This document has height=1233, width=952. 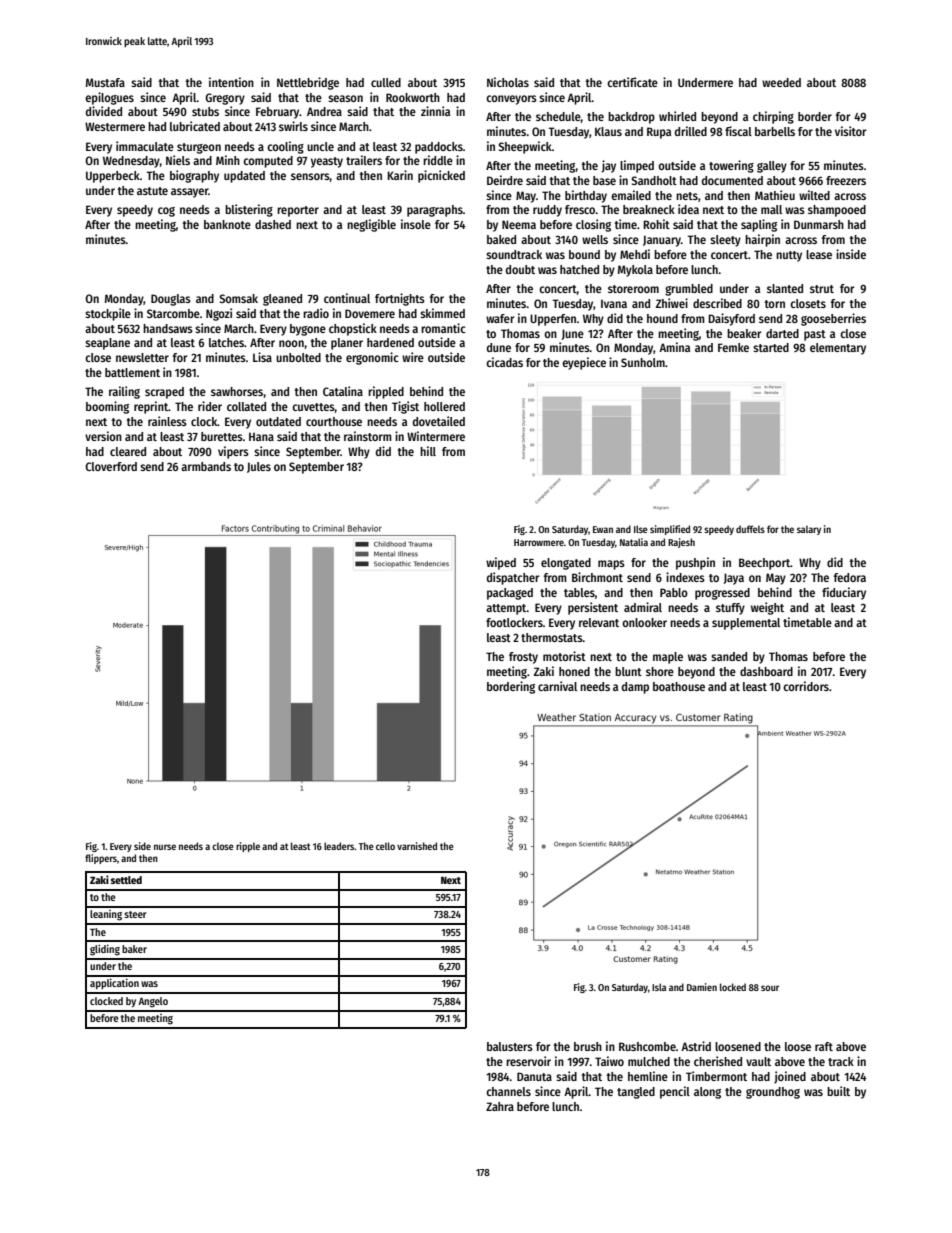 I want to click on Gregory, so click(x=225, y=99).
